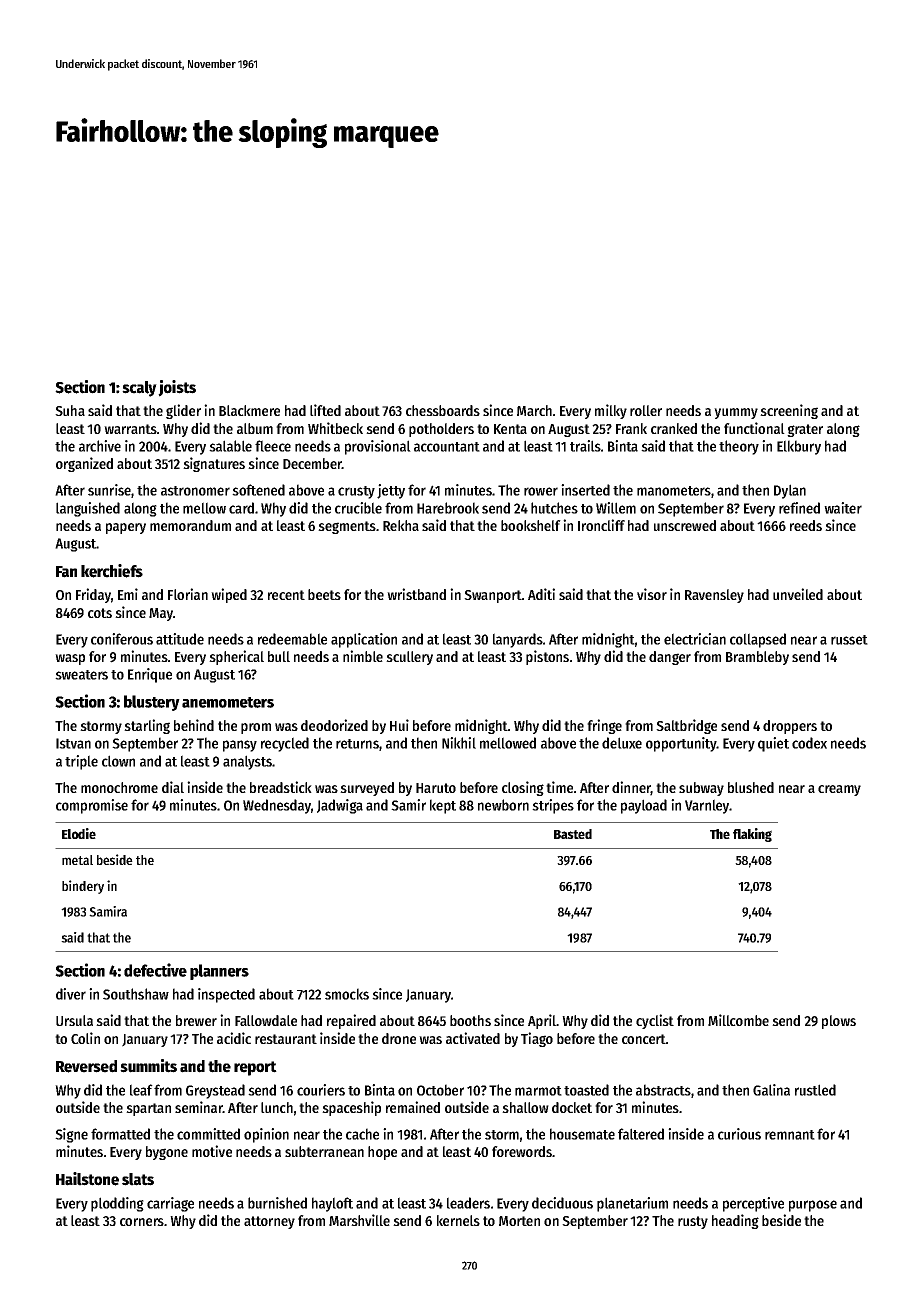 This screenshot has height=1308, width=924. Describe the element at coordinates (335, 428) in the screenshot. I see `Whitbeck` at that location.
